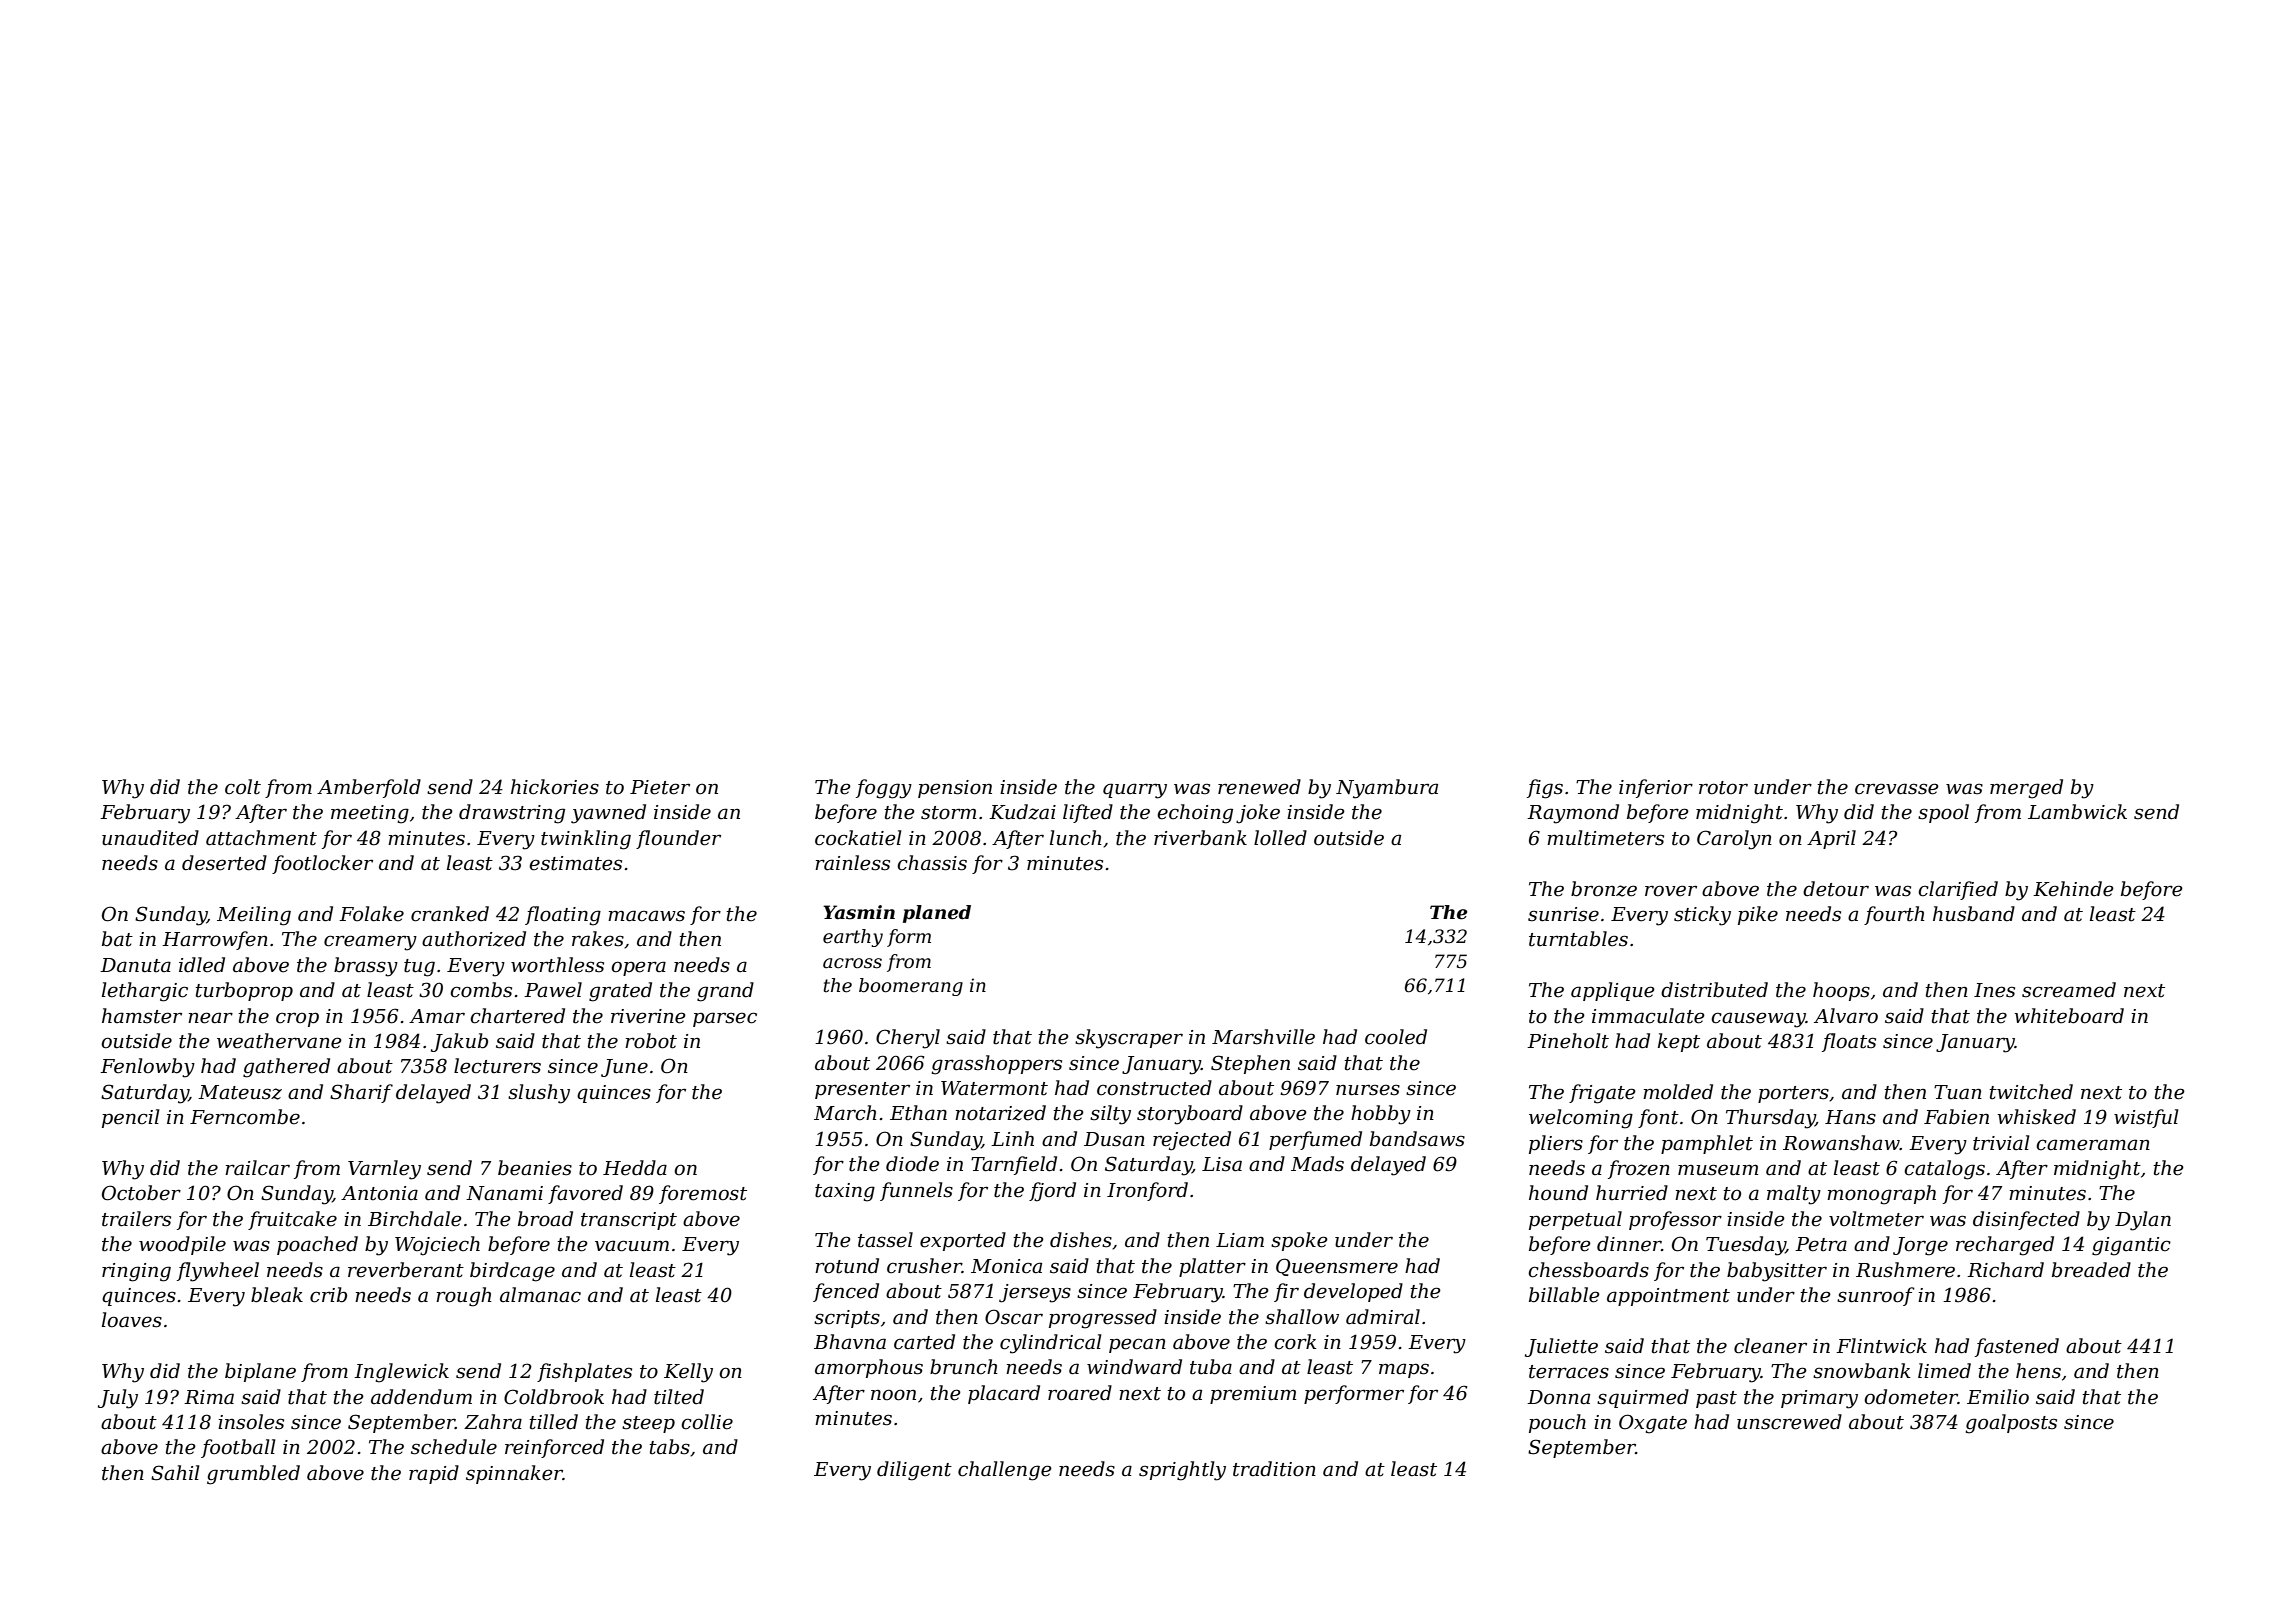  Describe the element at coordinates (142, 1016) in the screenshot. I see `hamster` at that location.
